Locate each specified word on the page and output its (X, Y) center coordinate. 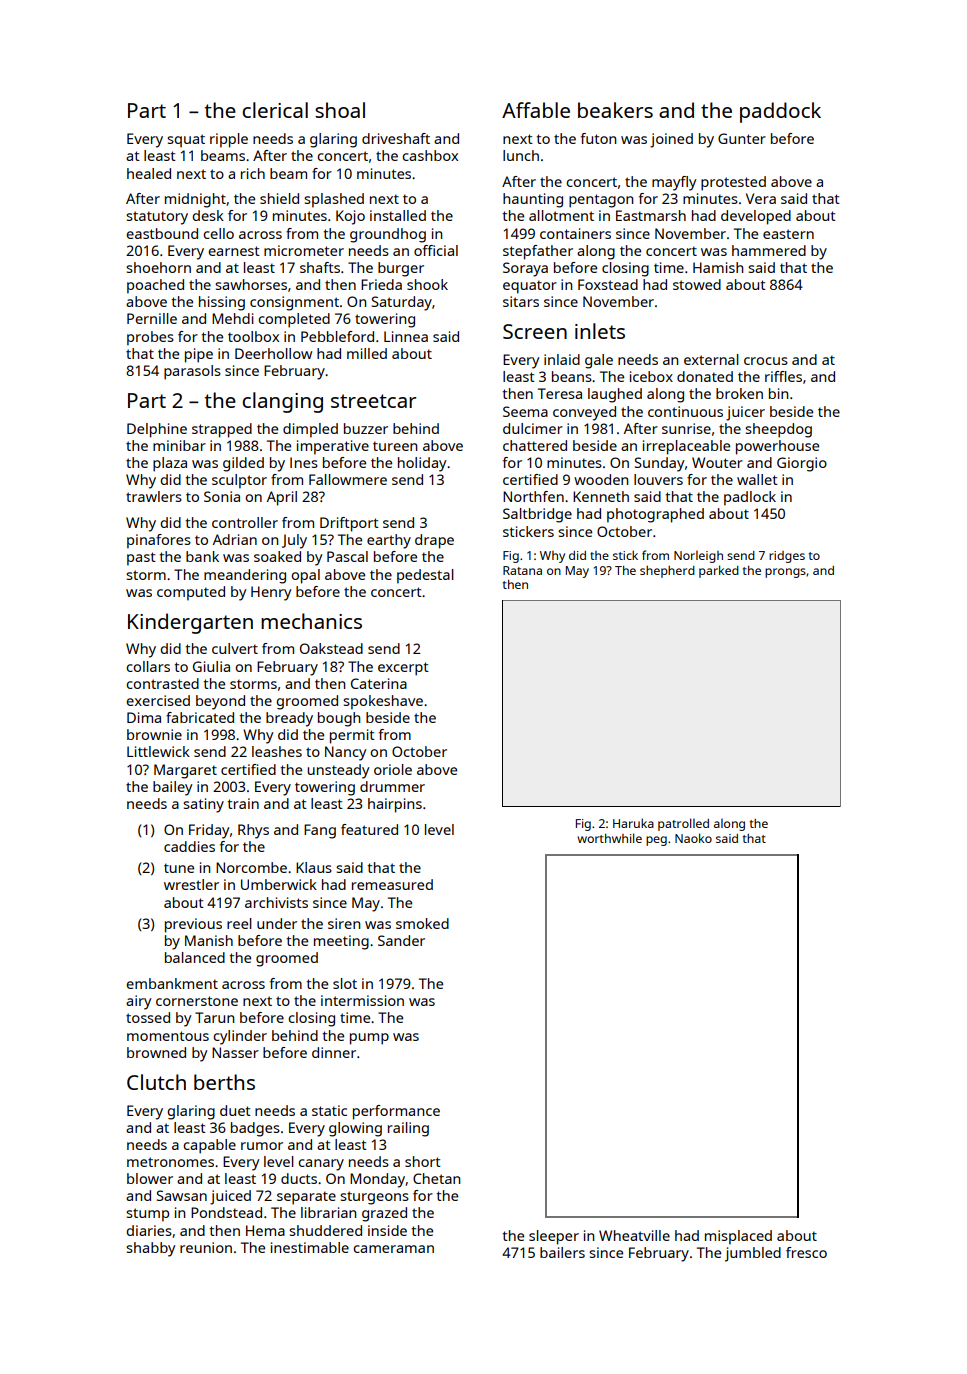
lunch (521, 155)
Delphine (157, 430)
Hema (265, 1230)
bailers (562, 1252)
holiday (422, 464)
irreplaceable (686, 447)
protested (733, 183)
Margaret (185, 771)
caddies (189, 846)
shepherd (667, 572)
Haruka (633, 823)
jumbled (753, 1254)
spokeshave (383, 702)
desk (208, 215)
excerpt (403, 669)
